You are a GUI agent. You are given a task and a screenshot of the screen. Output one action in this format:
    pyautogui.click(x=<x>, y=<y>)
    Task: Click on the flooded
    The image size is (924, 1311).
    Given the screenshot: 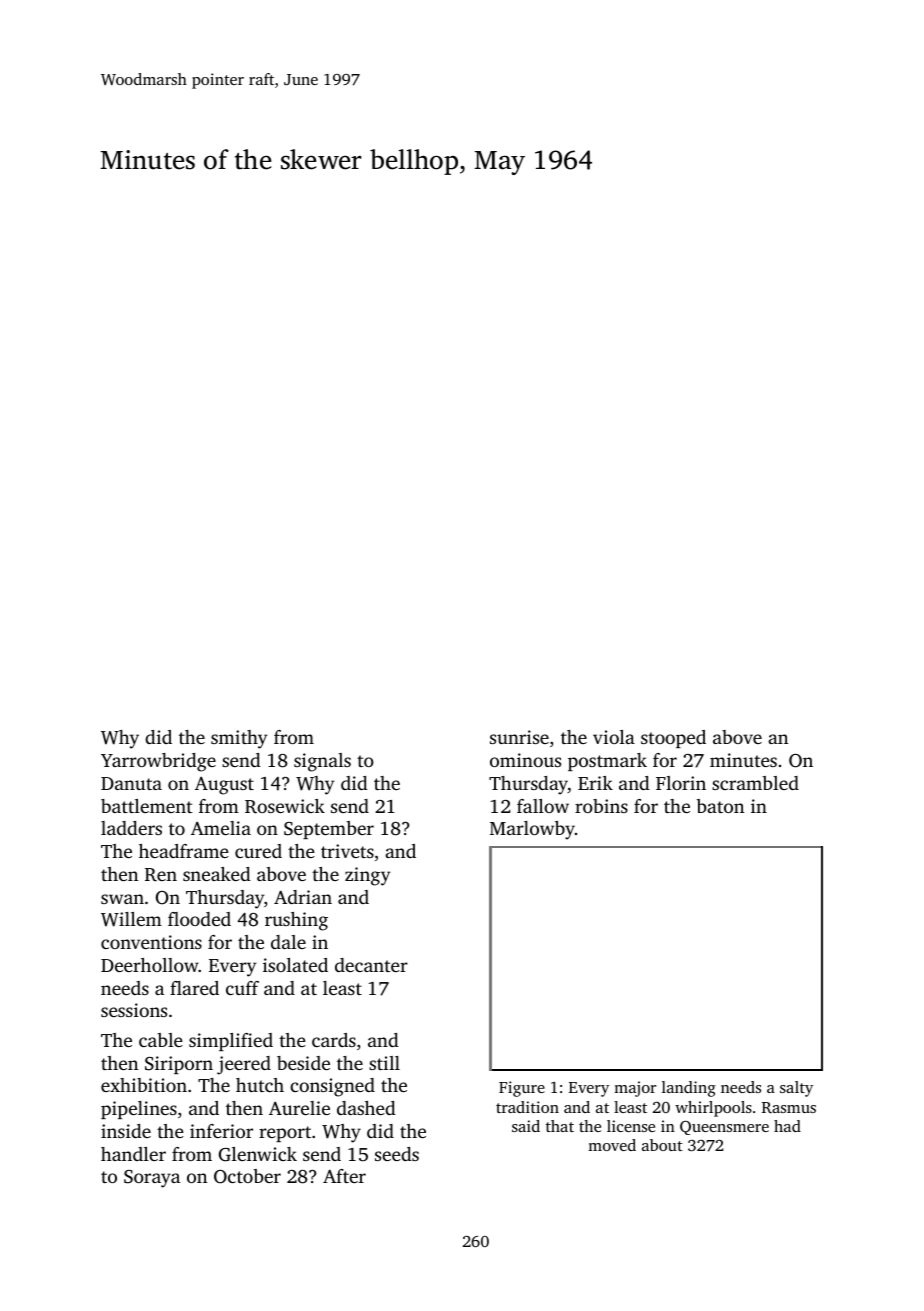 What is the action you would take?
    pyautogui.click(x=199, y=919)
